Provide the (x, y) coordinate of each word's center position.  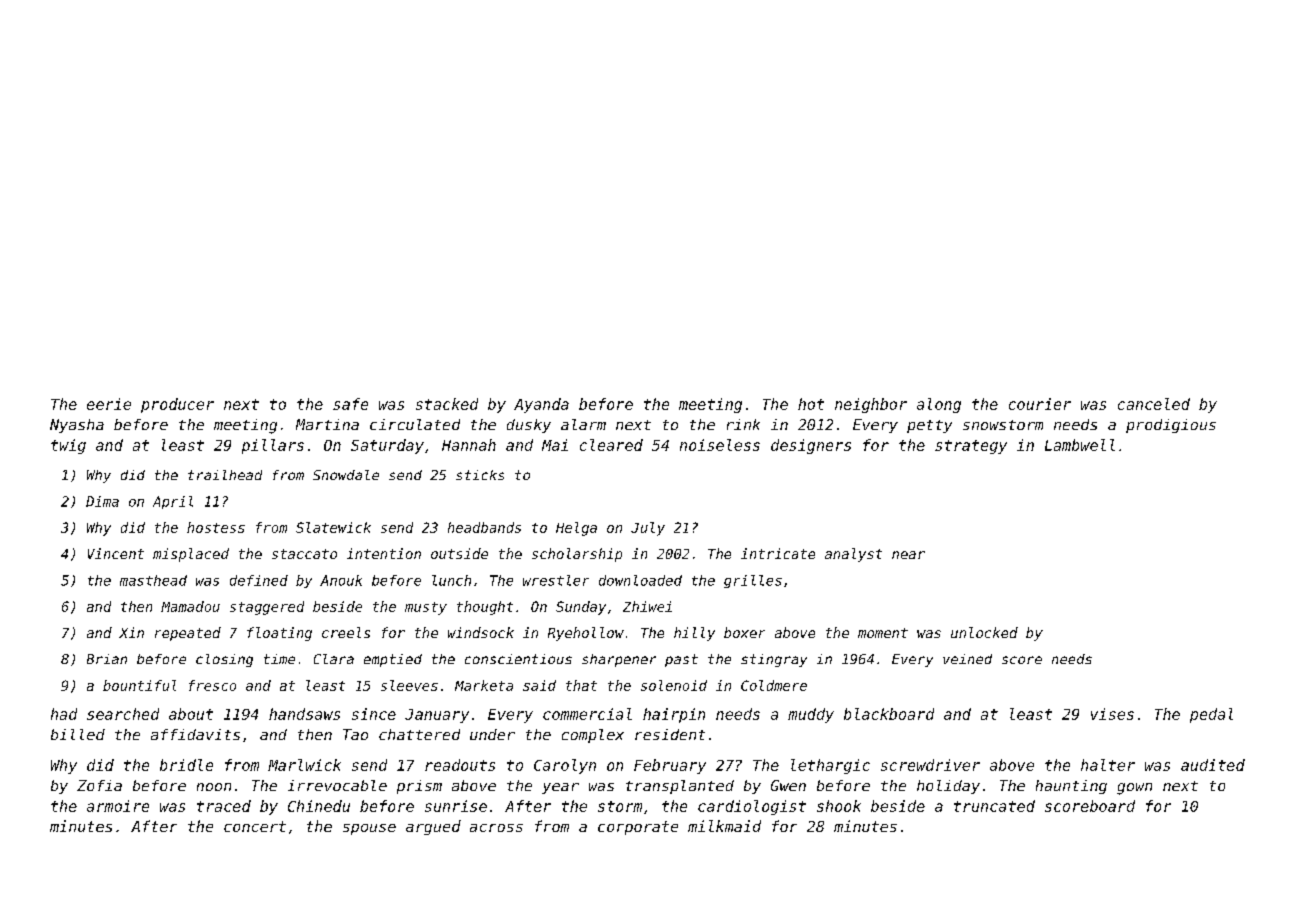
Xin (131, 632)
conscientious (518, 659)
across (496, 828)
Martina (327, 424)
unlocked (984, 632)
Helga (576, 529)
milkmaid (724, 826)
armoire (118, 806)
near (908, 555)
